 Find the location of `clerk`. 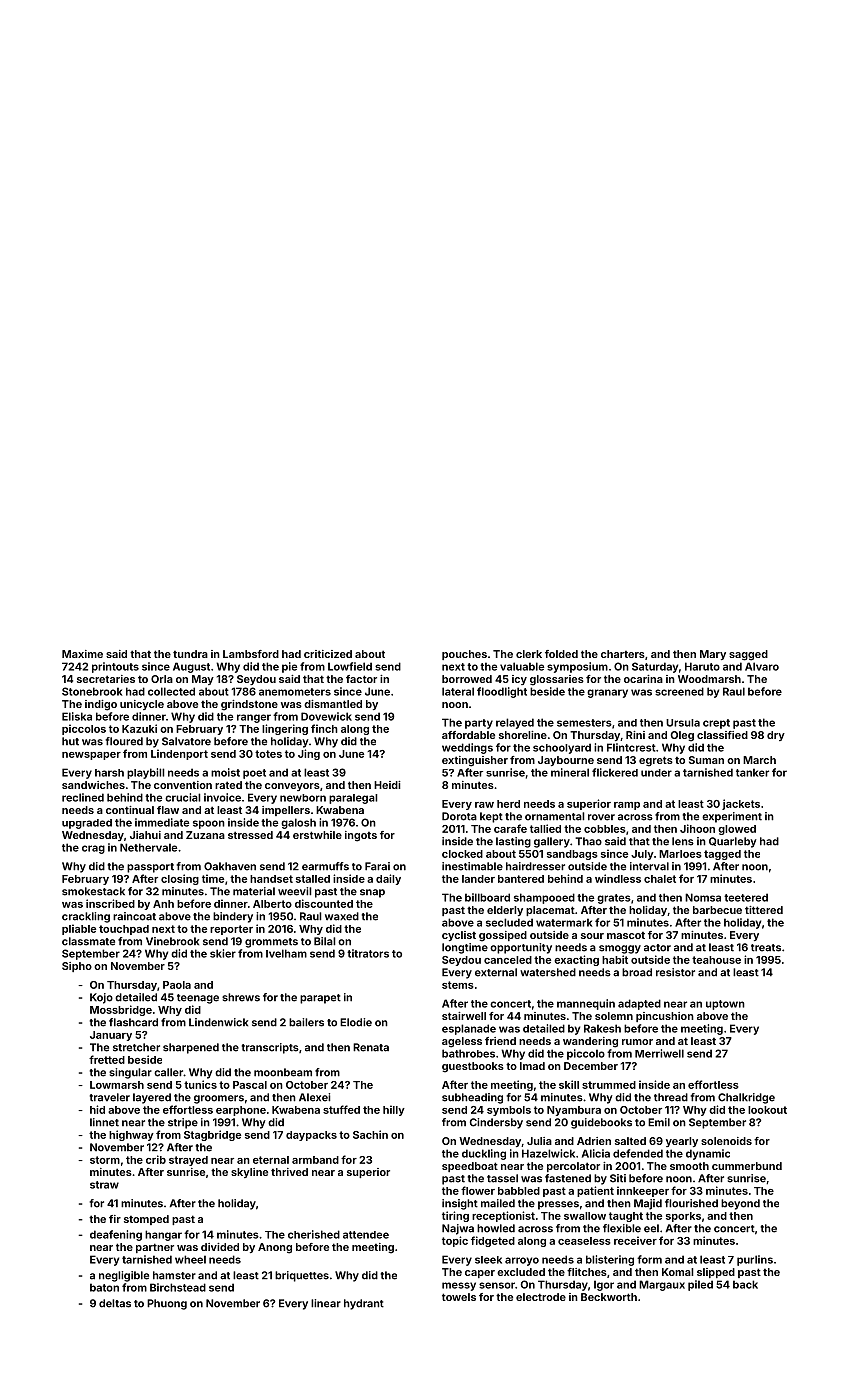

clerk is located at coordinates (529, 654).
